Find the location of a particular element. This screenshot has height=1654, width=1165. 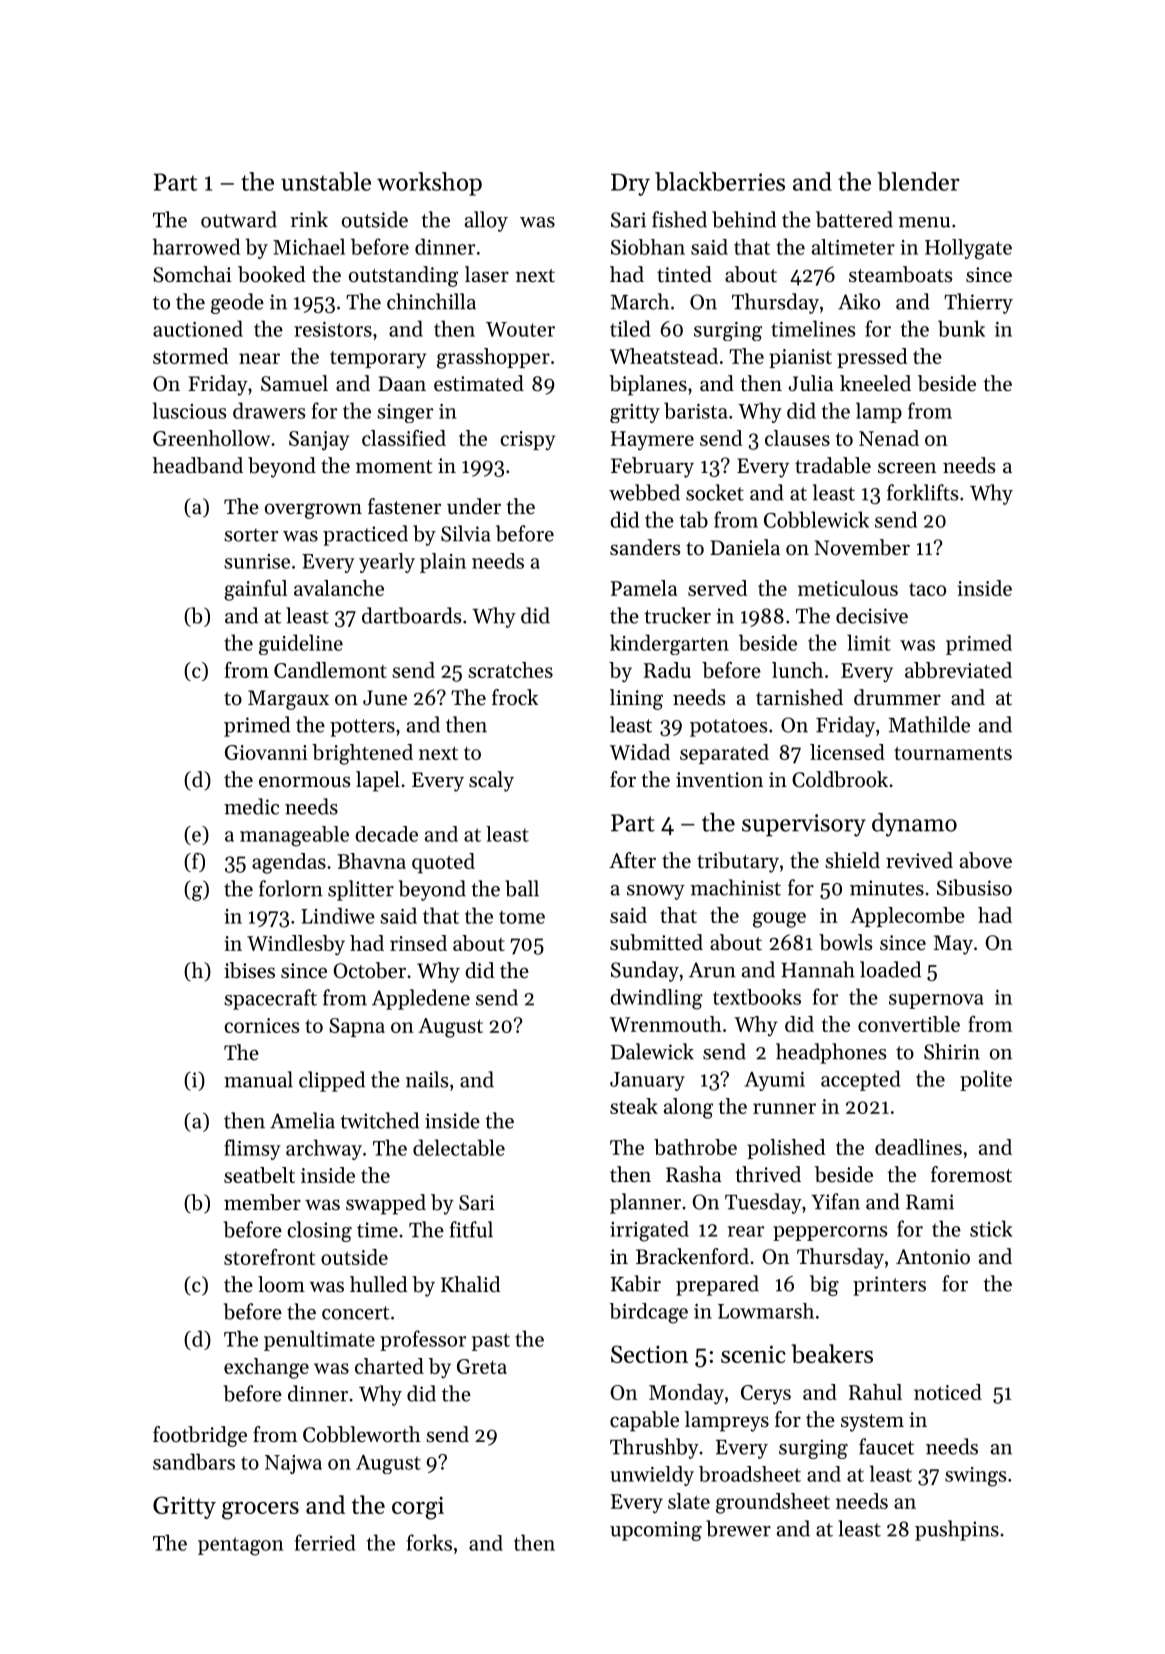

along is located at coordinates (688, 1108).
